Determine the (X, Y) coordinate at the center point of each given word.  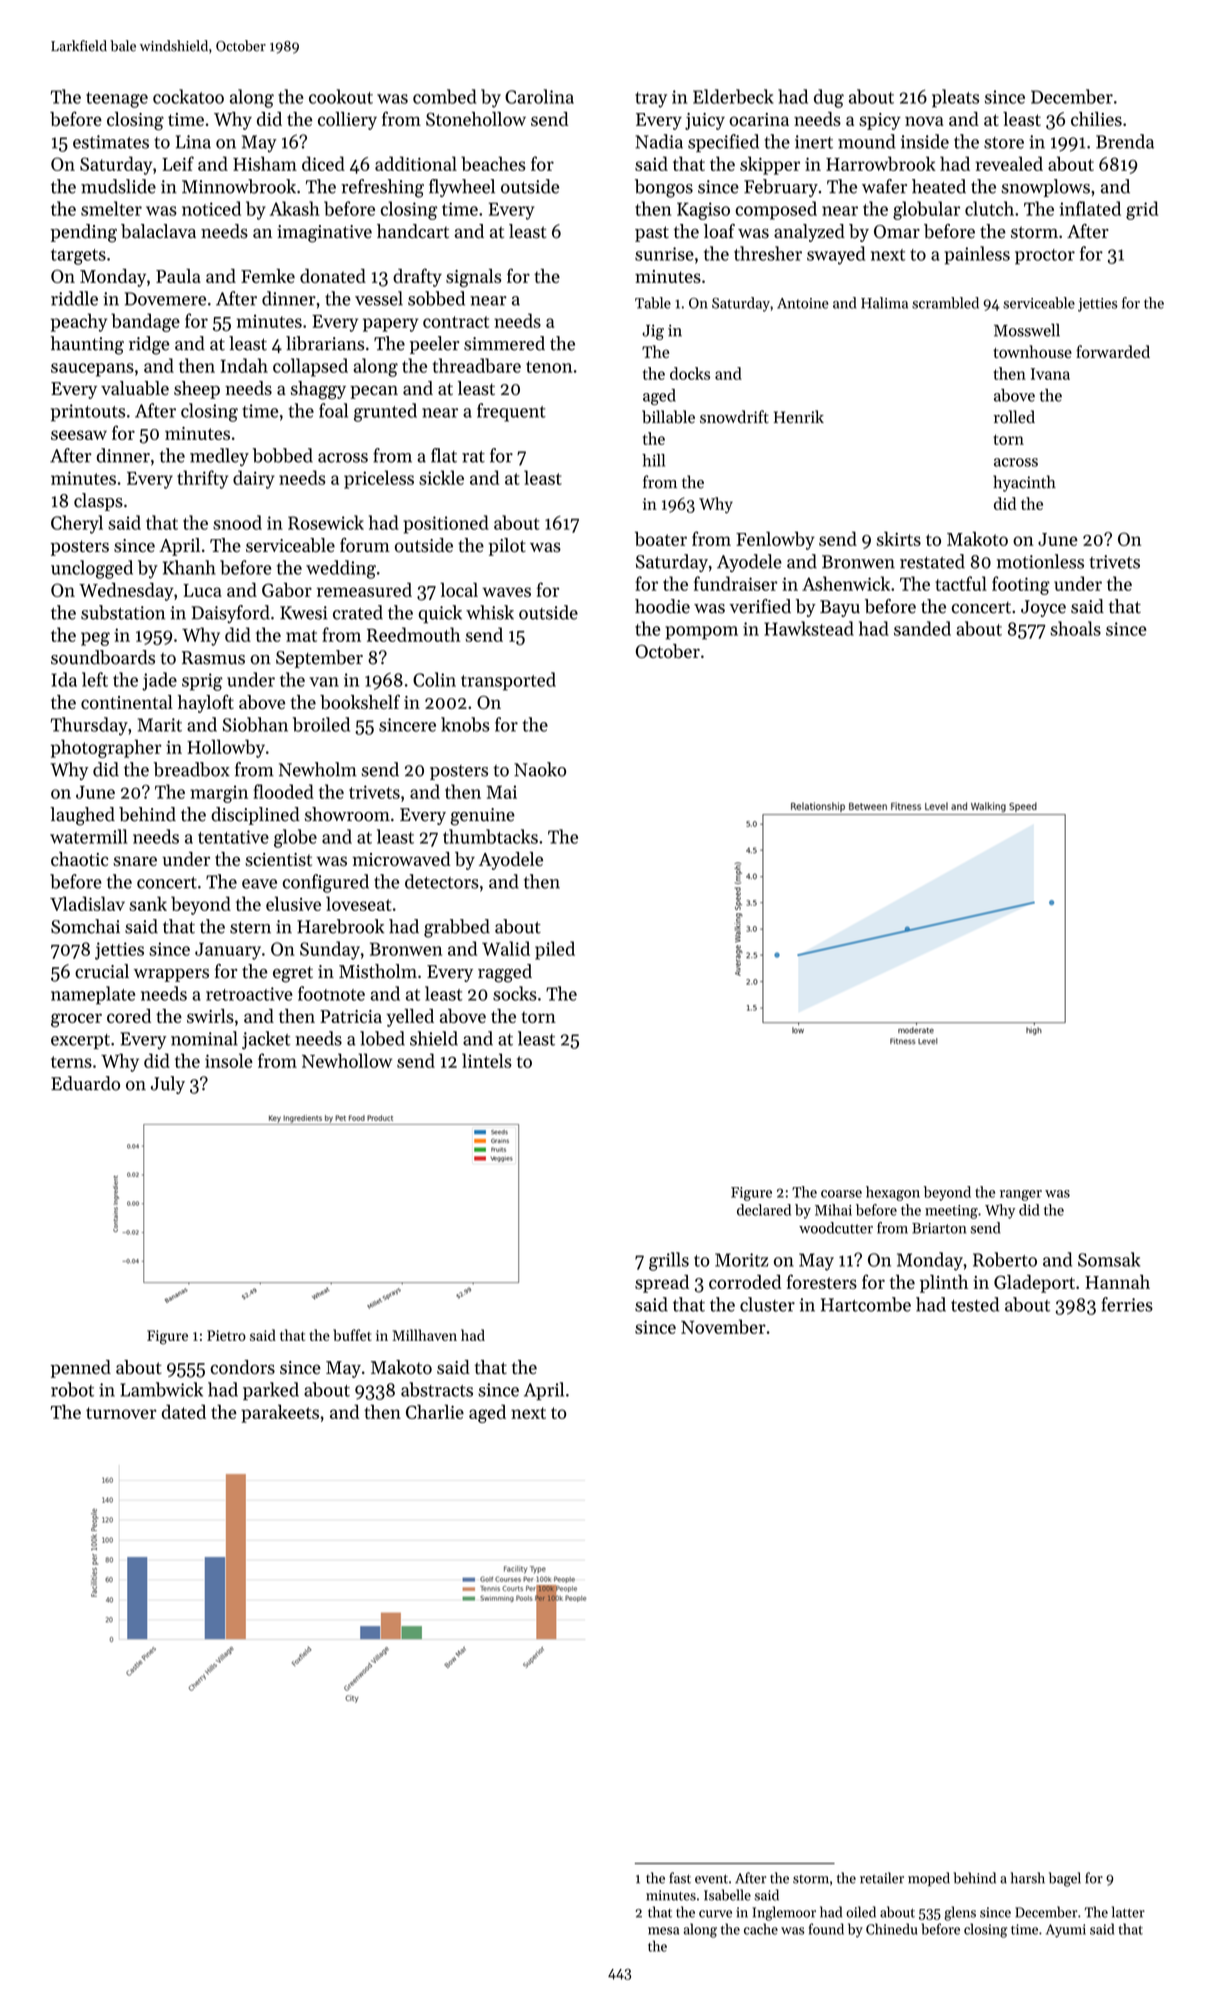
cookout (341, 96)
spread (662, 1284)
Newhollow (347, 1060)
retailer (882, 1878)
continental (127, 702)
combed (444, 96)
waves (506, 592)
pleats (955, 98)
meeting (951, 1212)
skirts (898, 539)
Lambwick (161, 1389)
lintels (487, 1060)
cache (761, 1929)
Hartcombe (866, 1304)
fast (680, 1878)
